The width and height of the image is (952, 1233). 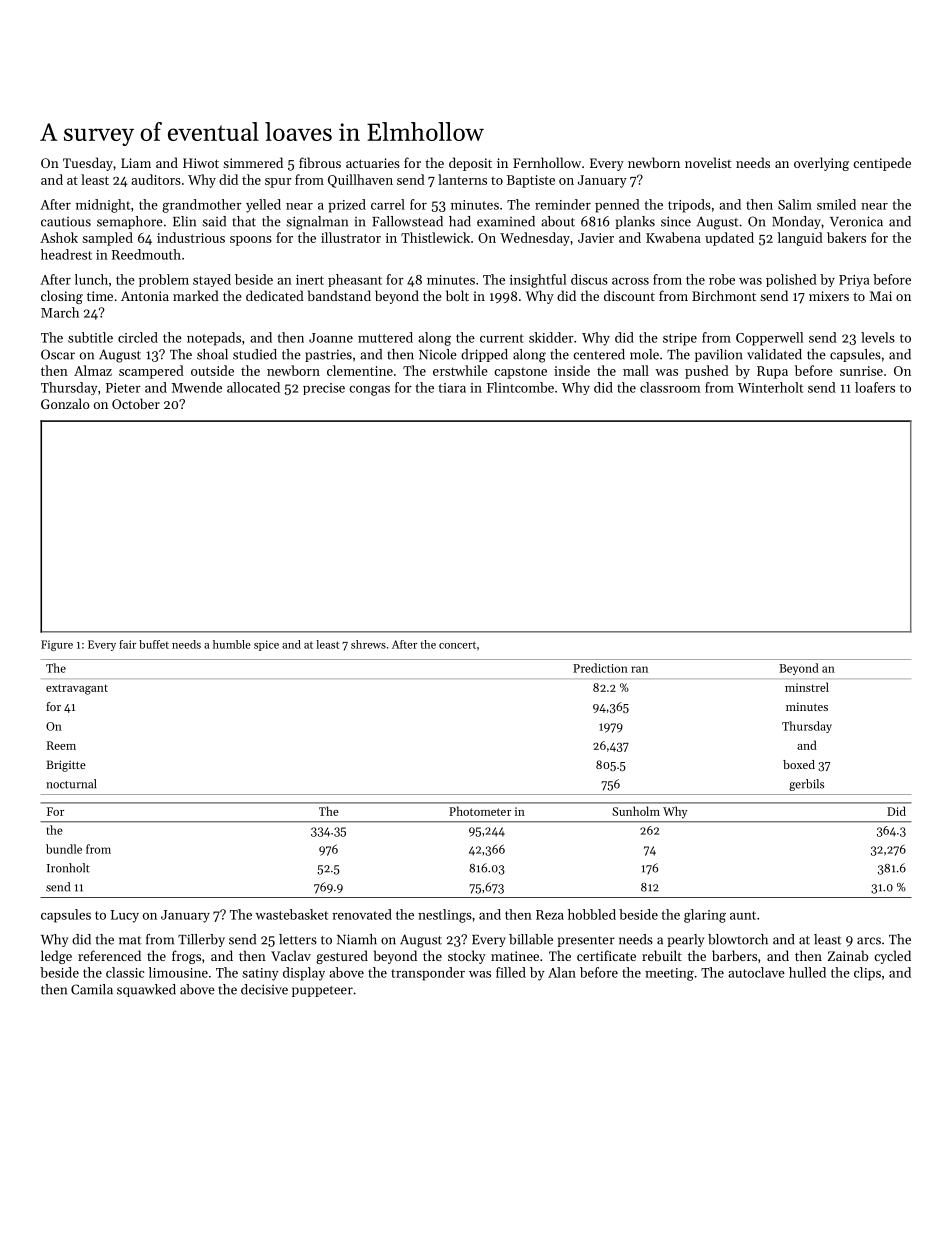 What do you see at coordinates (92, 989) in the image?
I see `Camila` at bounding box center [92, 989].
